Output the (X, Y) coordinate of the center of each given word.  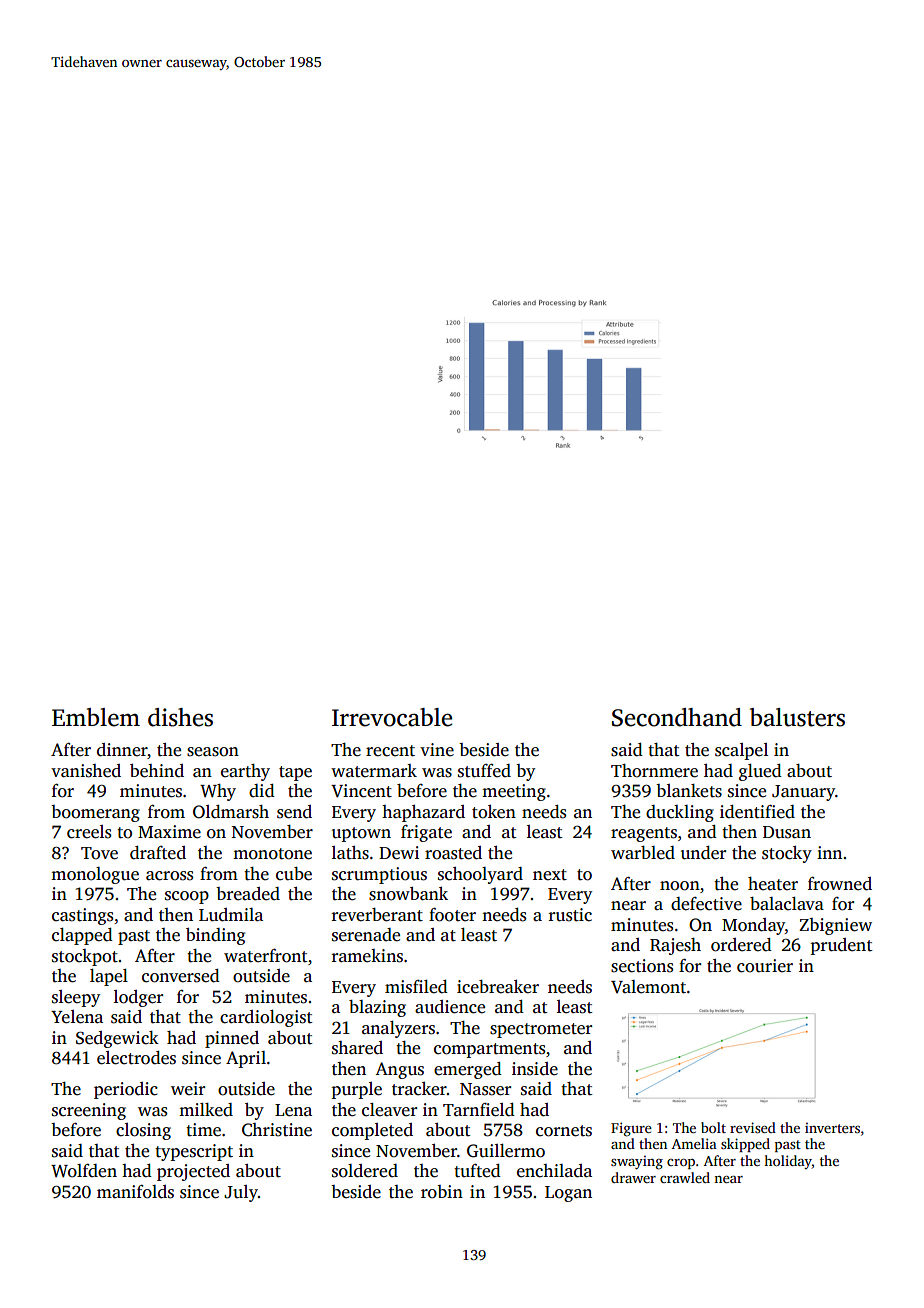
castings (82, 916)
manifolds (135, 1192)
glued (760, 772)
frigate (426, 833)
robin (442, 1192)
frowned (840, 884)
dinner (122, 750)
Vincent (361, 791)
